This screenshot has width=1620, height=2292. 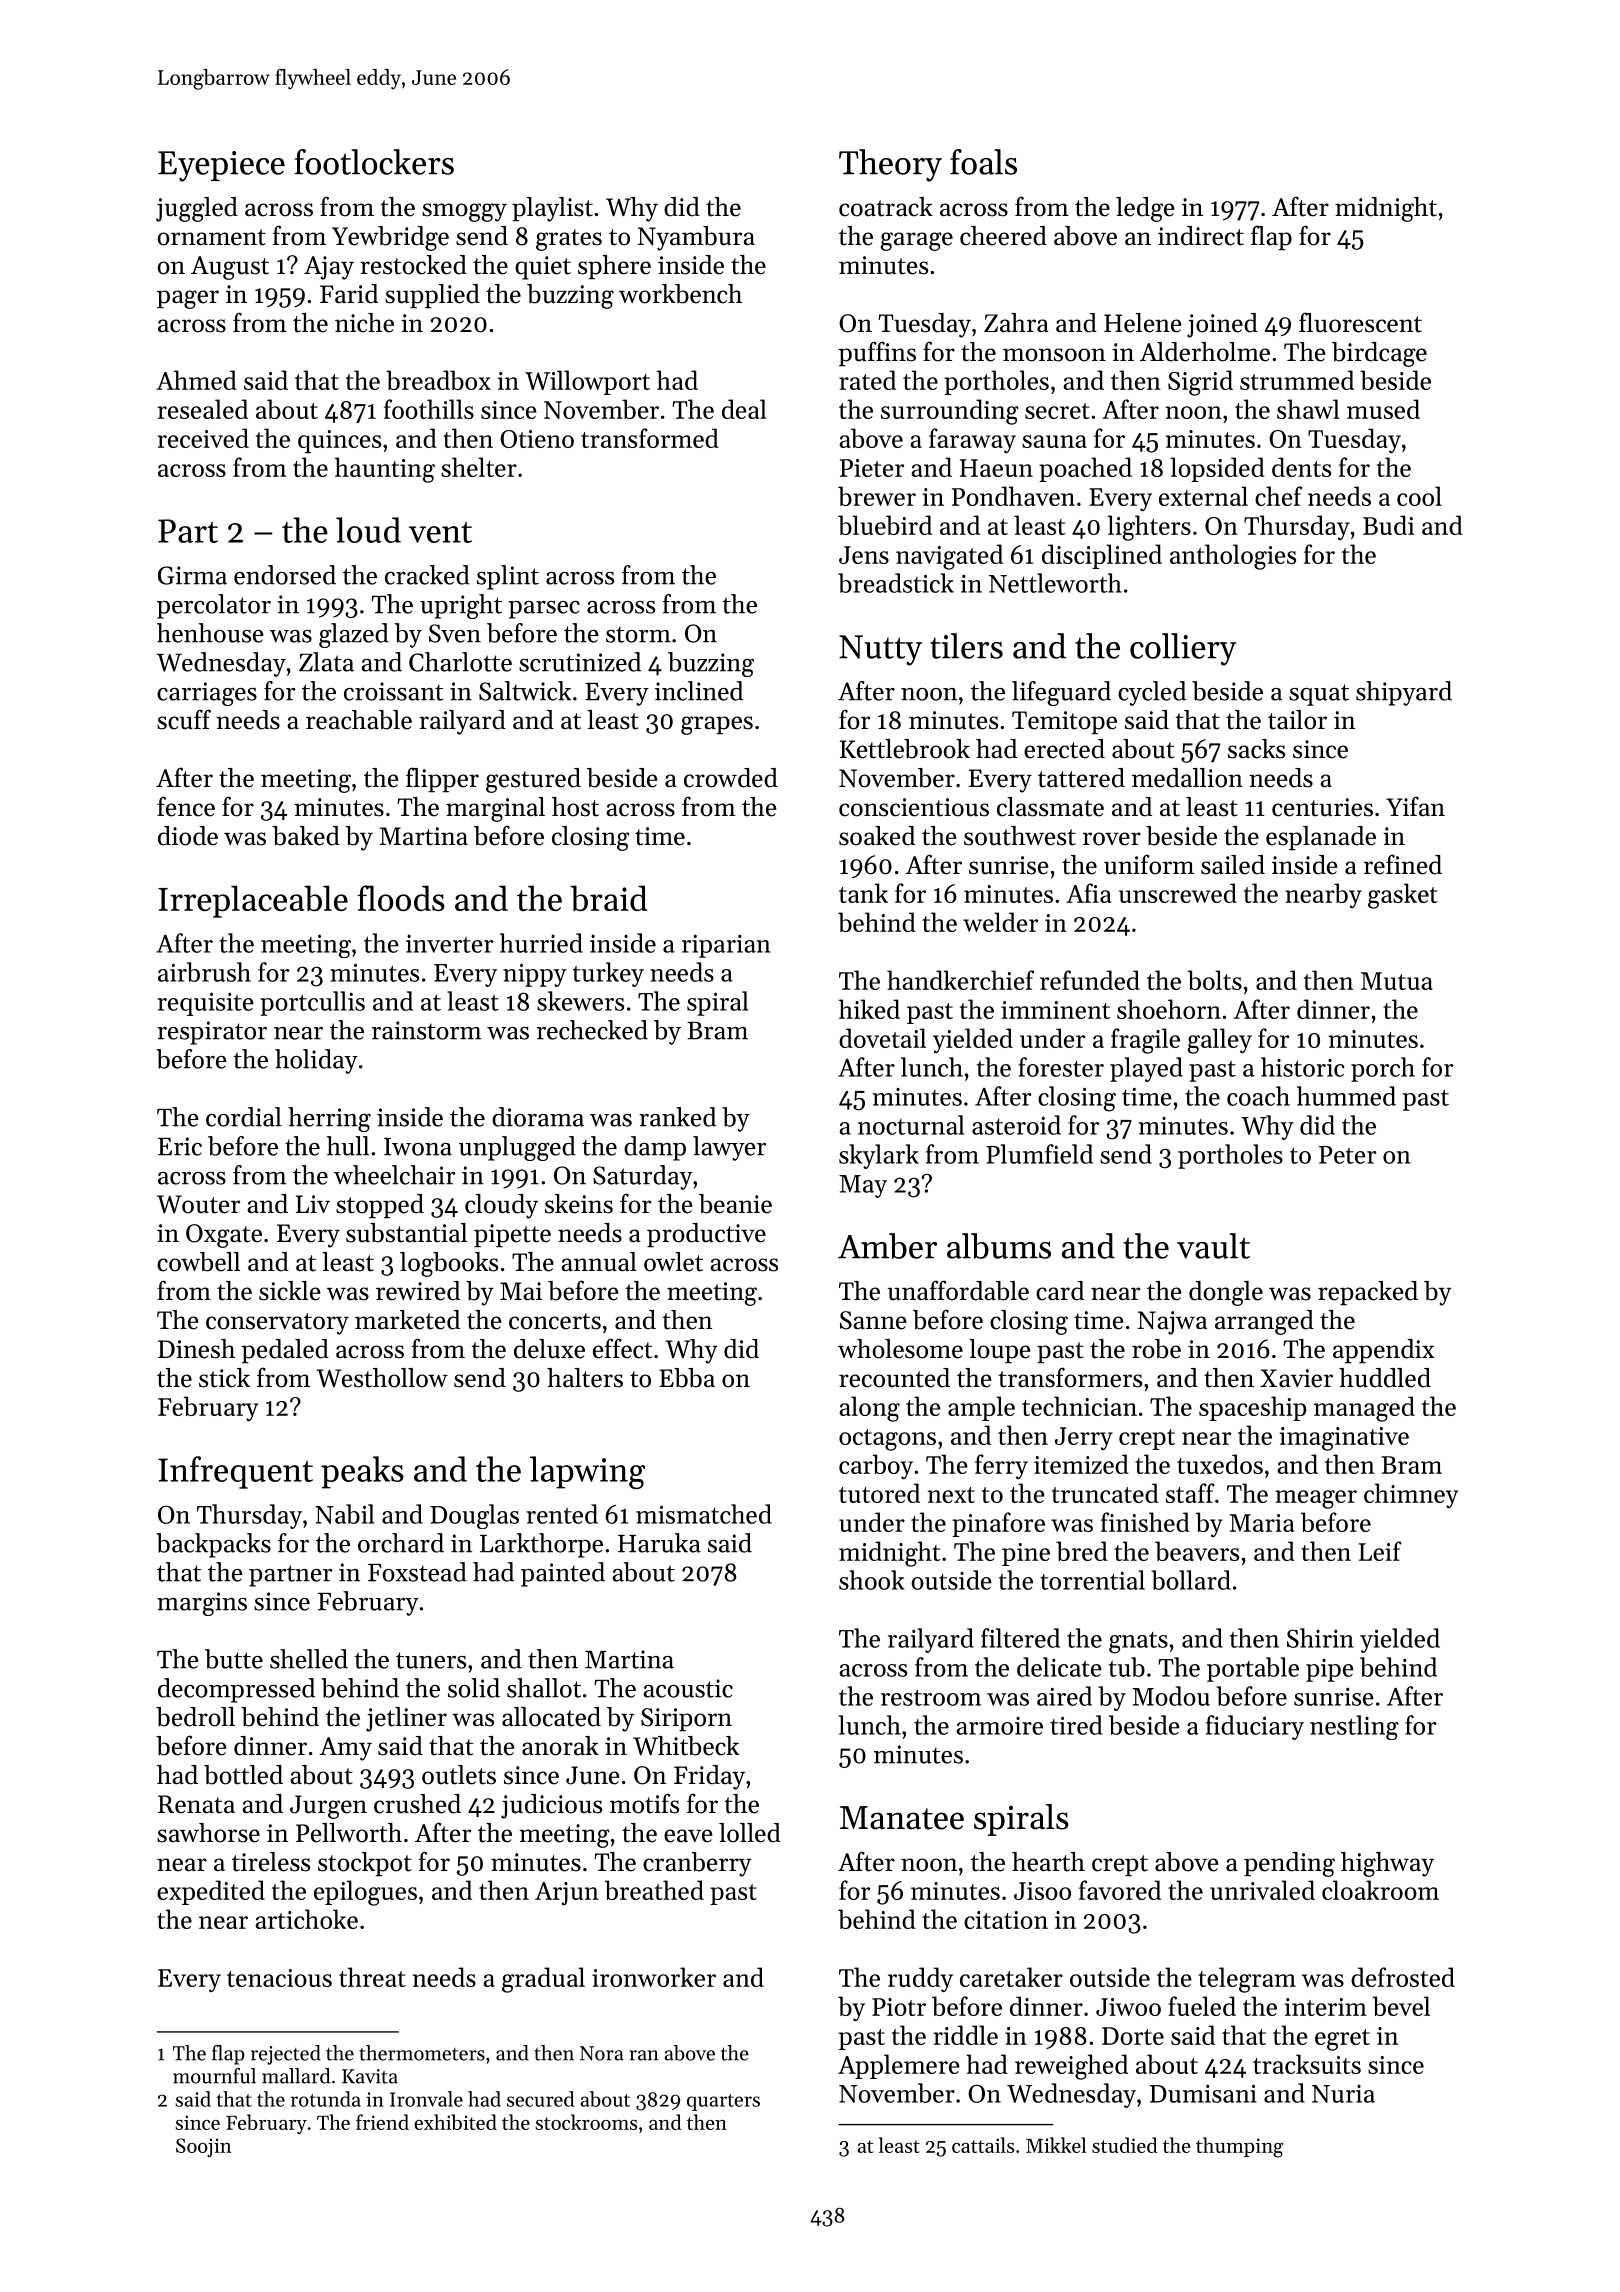 What do you see at coordinates (221, 166) in the screenshot?
I see `Eyepiece` at bounding box center [221, 166].
